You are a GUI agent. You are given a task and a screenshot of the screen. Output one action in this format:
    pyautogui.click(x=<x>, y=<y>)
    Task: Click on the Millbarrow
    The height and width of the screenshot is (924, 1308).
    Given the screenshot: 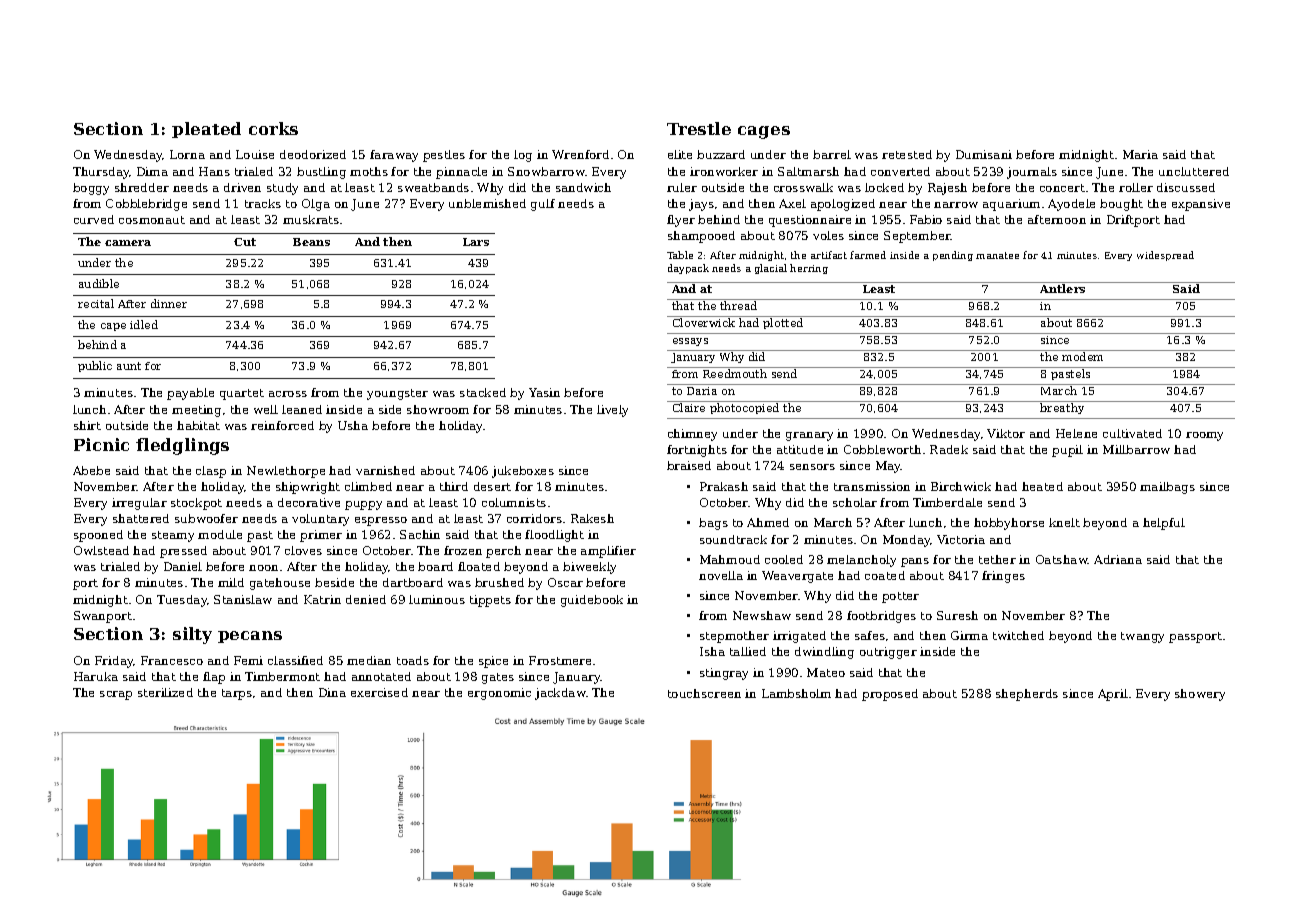 What is the action you would take?
    pyautogui.click(x=1136, y=449)
